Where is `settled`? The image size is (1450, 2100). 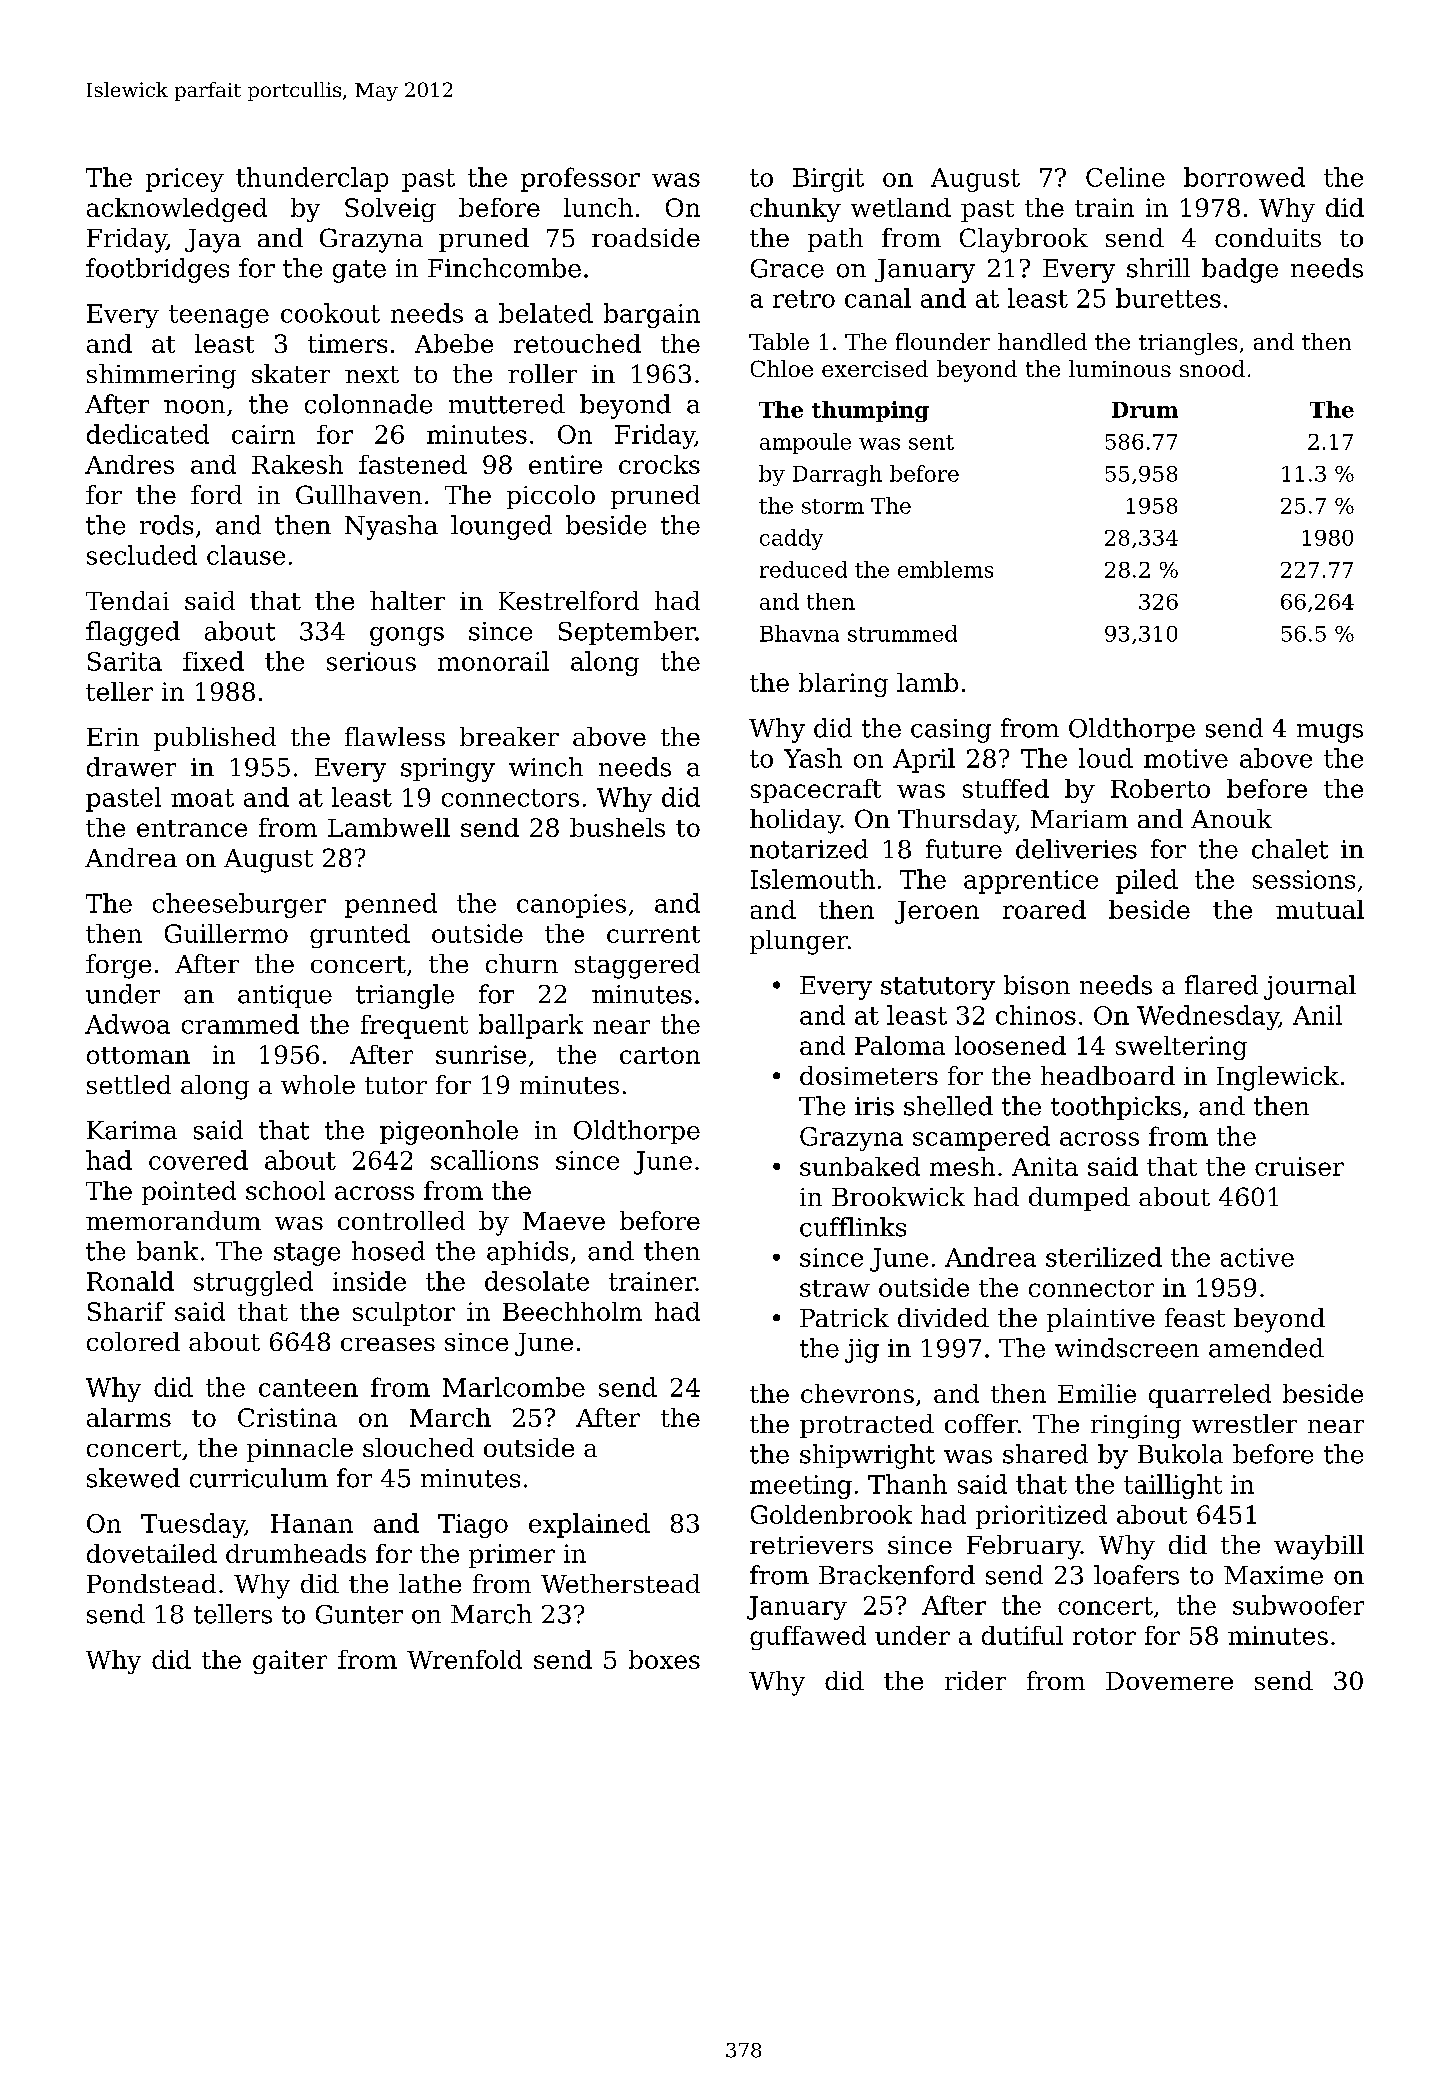 settled is located at coordinates (129, 1084).
